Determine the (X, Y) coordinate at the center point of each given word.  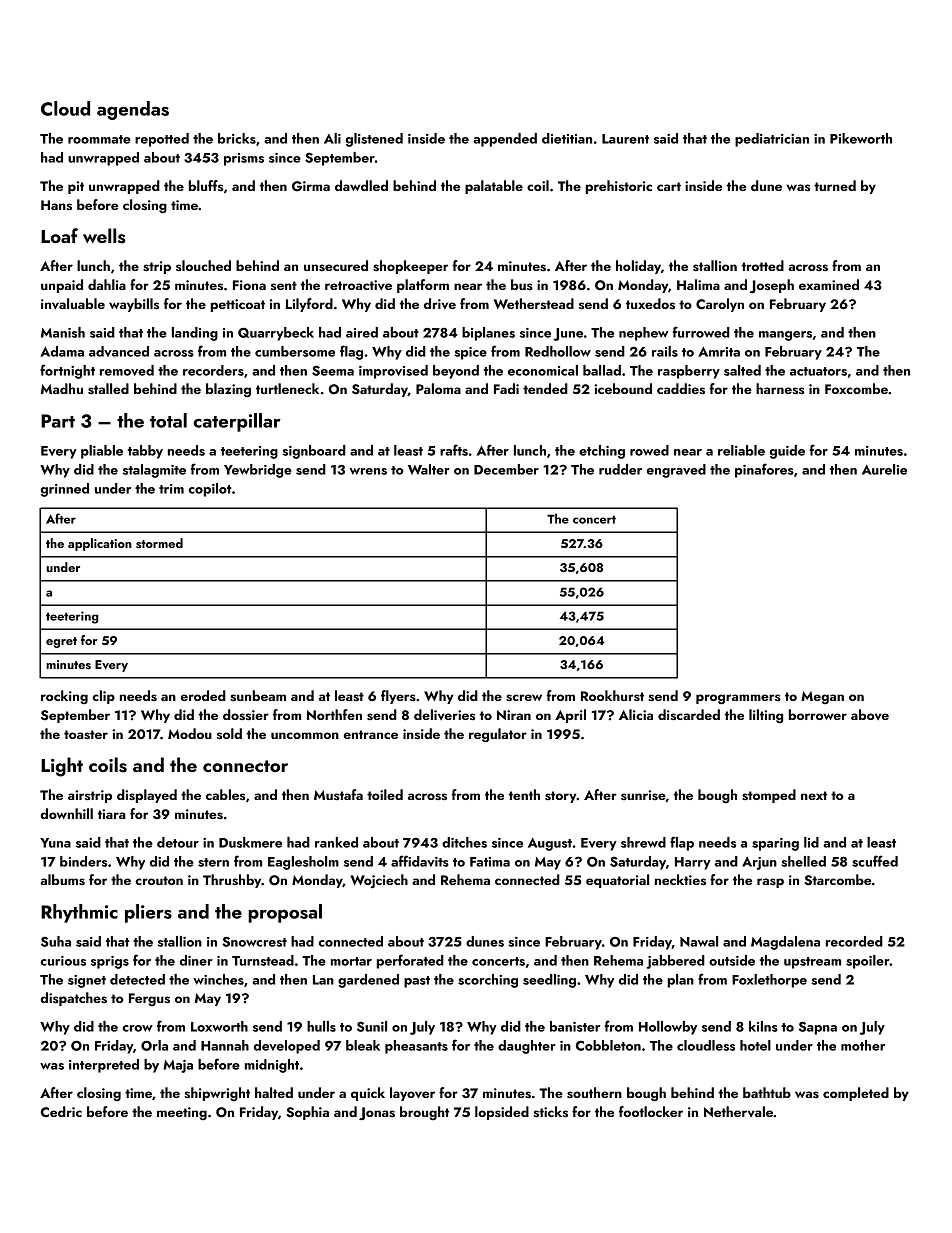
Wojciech (379, 881)
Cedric (61, 1111)
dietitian (567, 138)
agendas (133, 110)
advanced (119, 351)
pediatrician (772, 140)
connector (245, 766)
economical (543, 370)
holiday (638, 267)
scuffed (875, 861)
